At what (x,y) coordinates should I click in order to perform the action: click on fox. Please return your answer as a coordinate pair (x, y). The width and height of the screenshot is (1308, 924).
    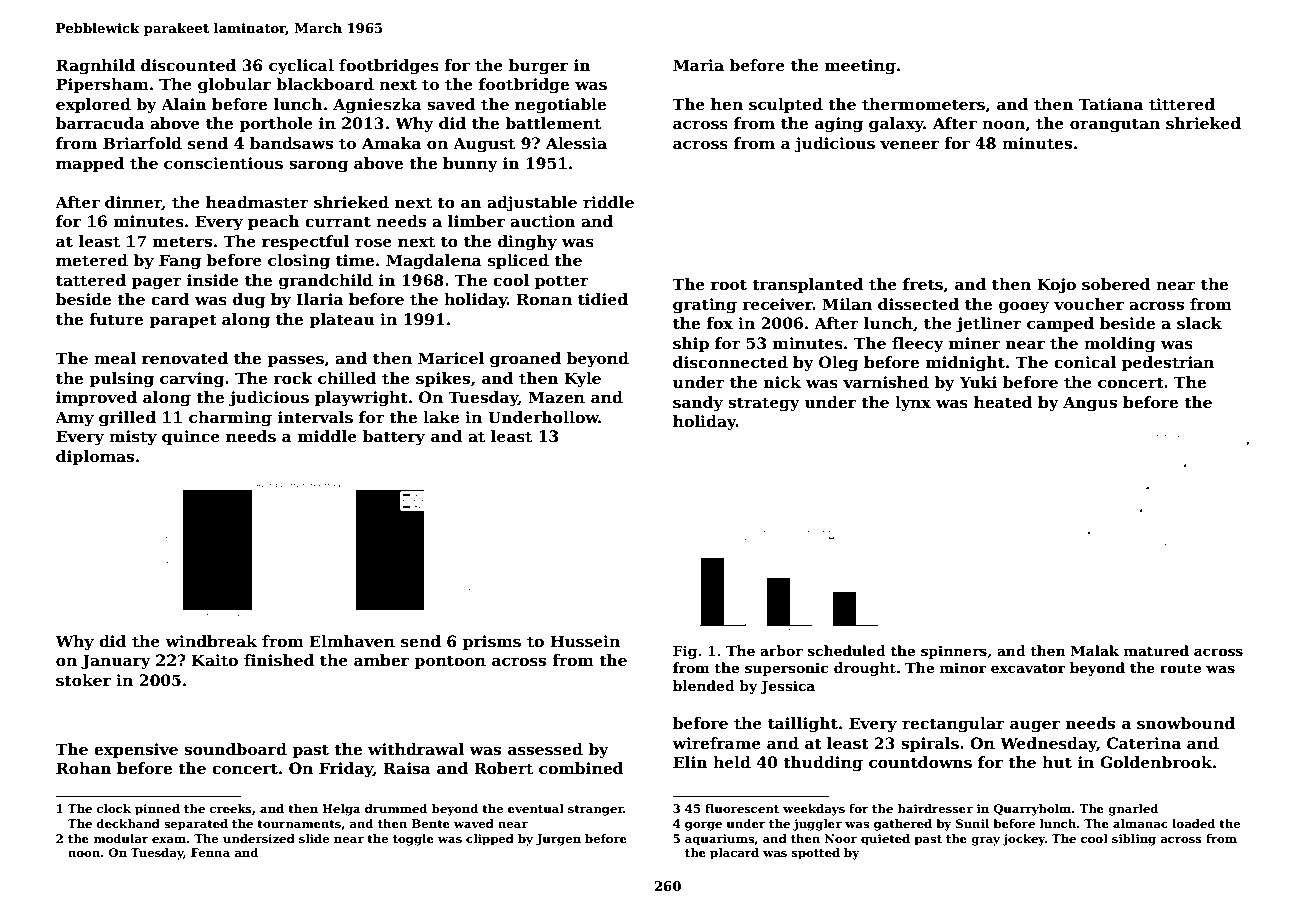
    Looking at the image, I should click on (719, 323).
